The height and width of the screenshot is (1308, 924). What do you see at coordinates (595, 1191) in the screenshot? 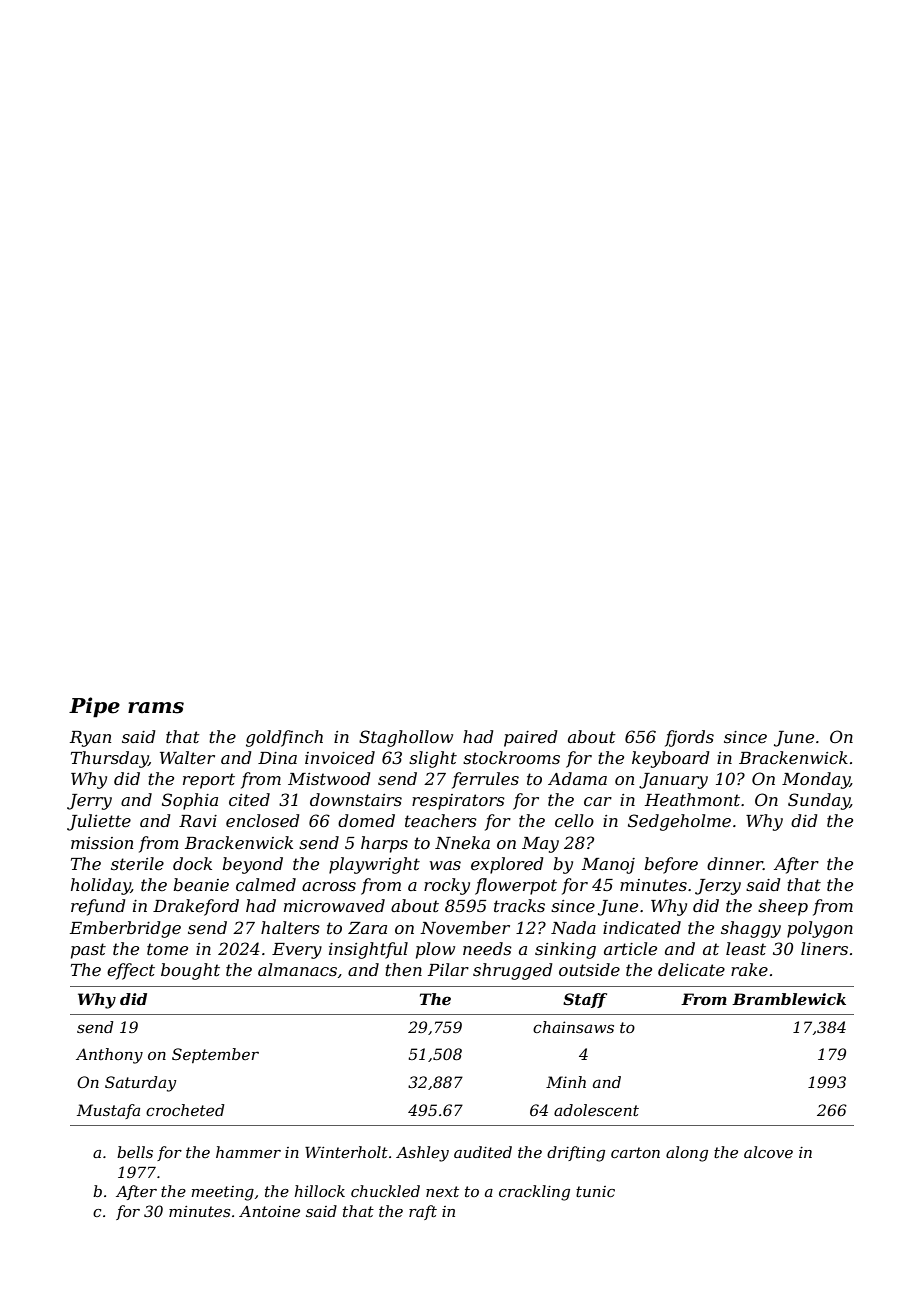
I see `tunic` at bounding box center [595, 1191].
